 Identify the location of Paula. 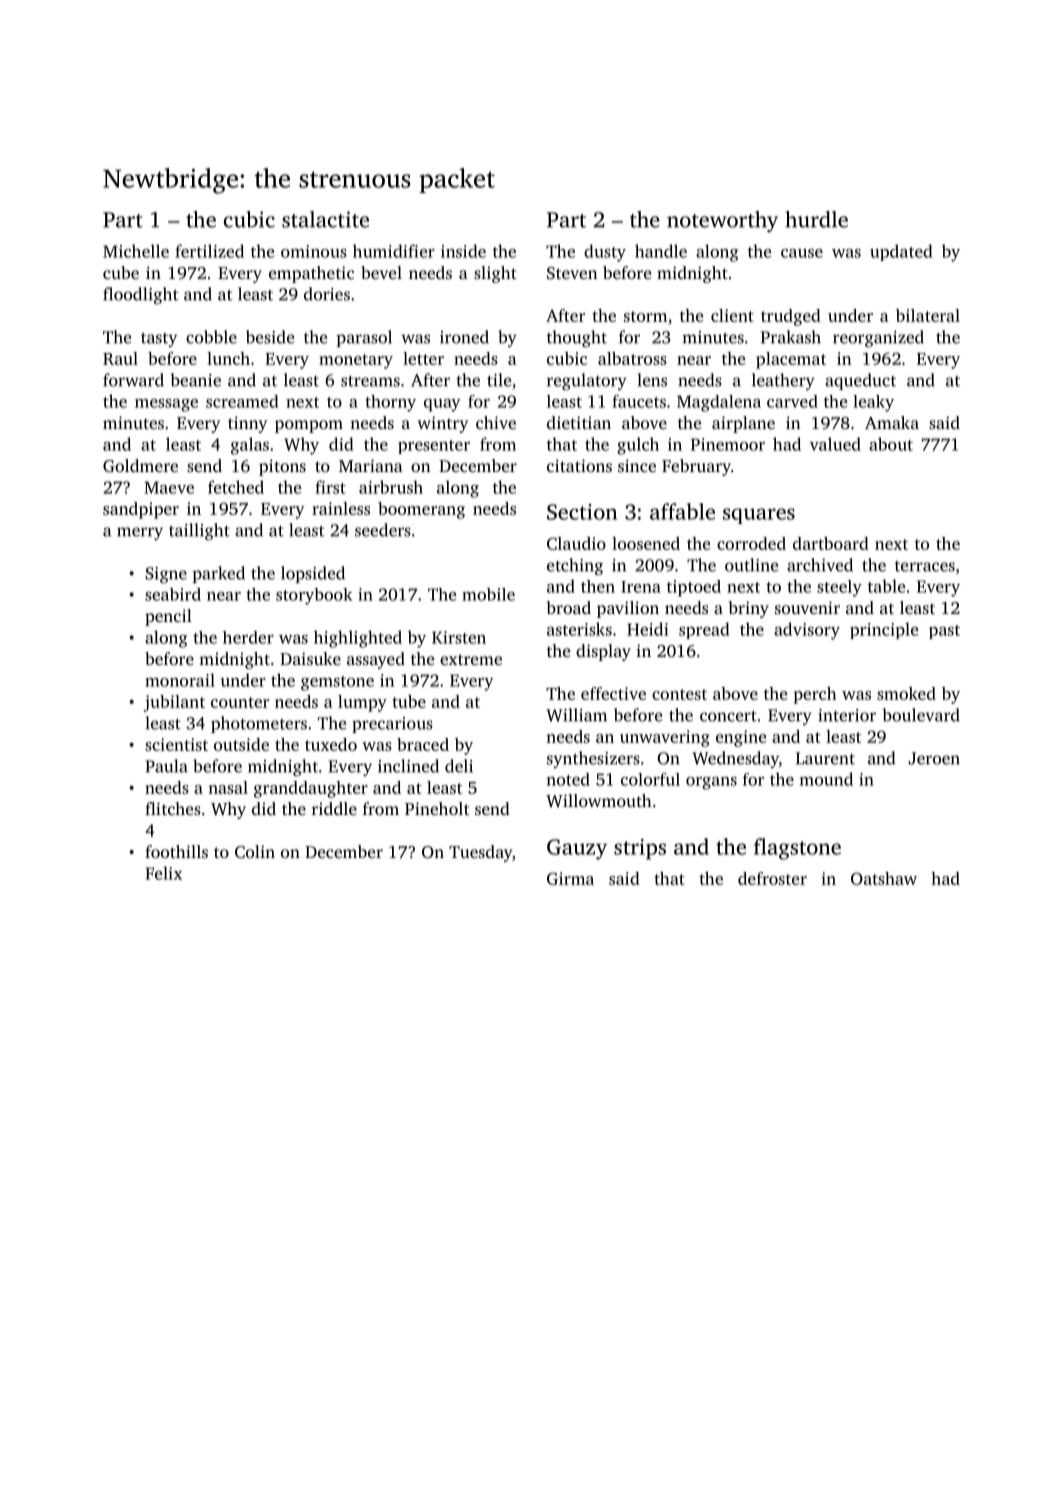
(166, 766).
